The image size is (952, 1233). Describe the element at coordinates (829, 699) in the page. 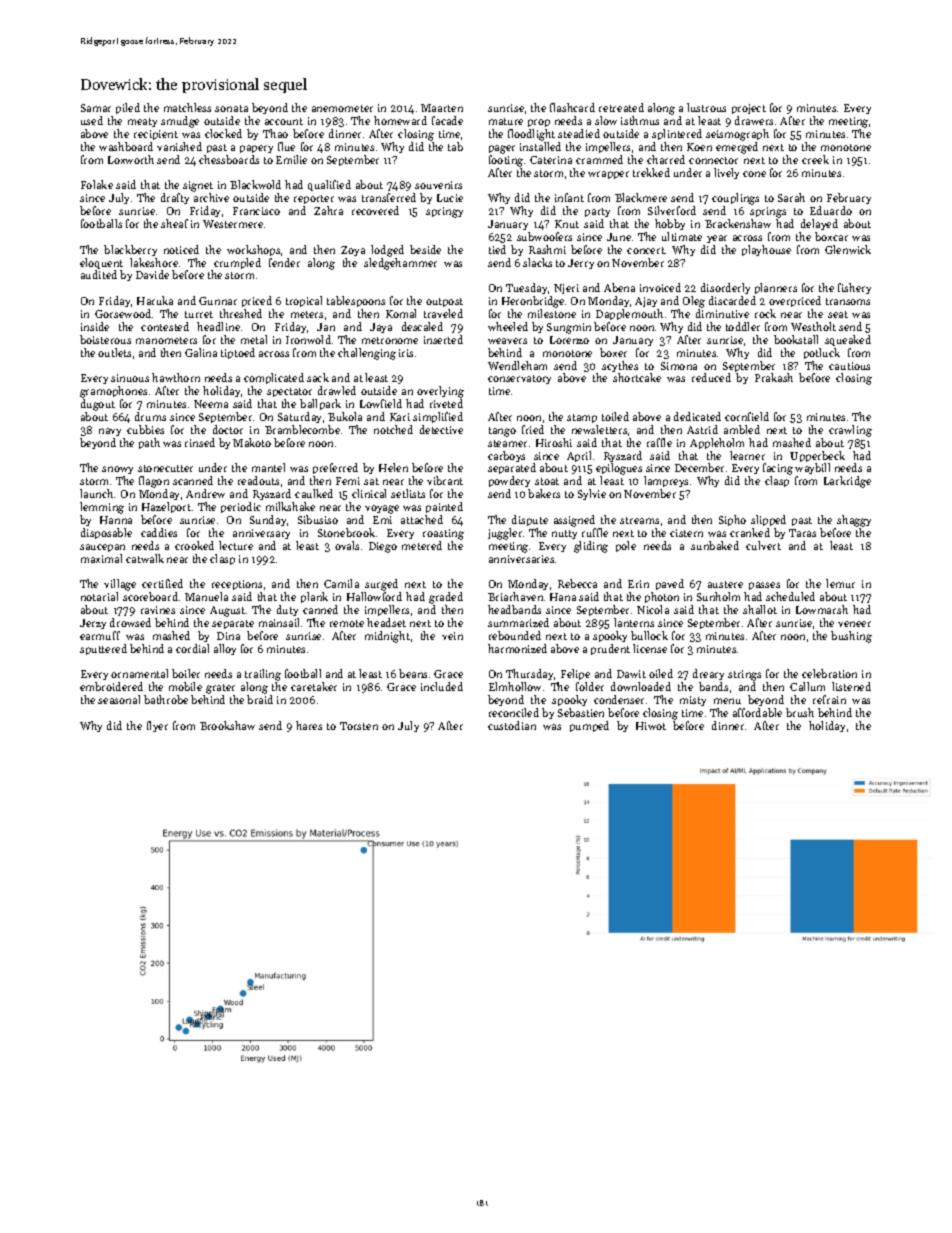

I see `refrain` at that location.
